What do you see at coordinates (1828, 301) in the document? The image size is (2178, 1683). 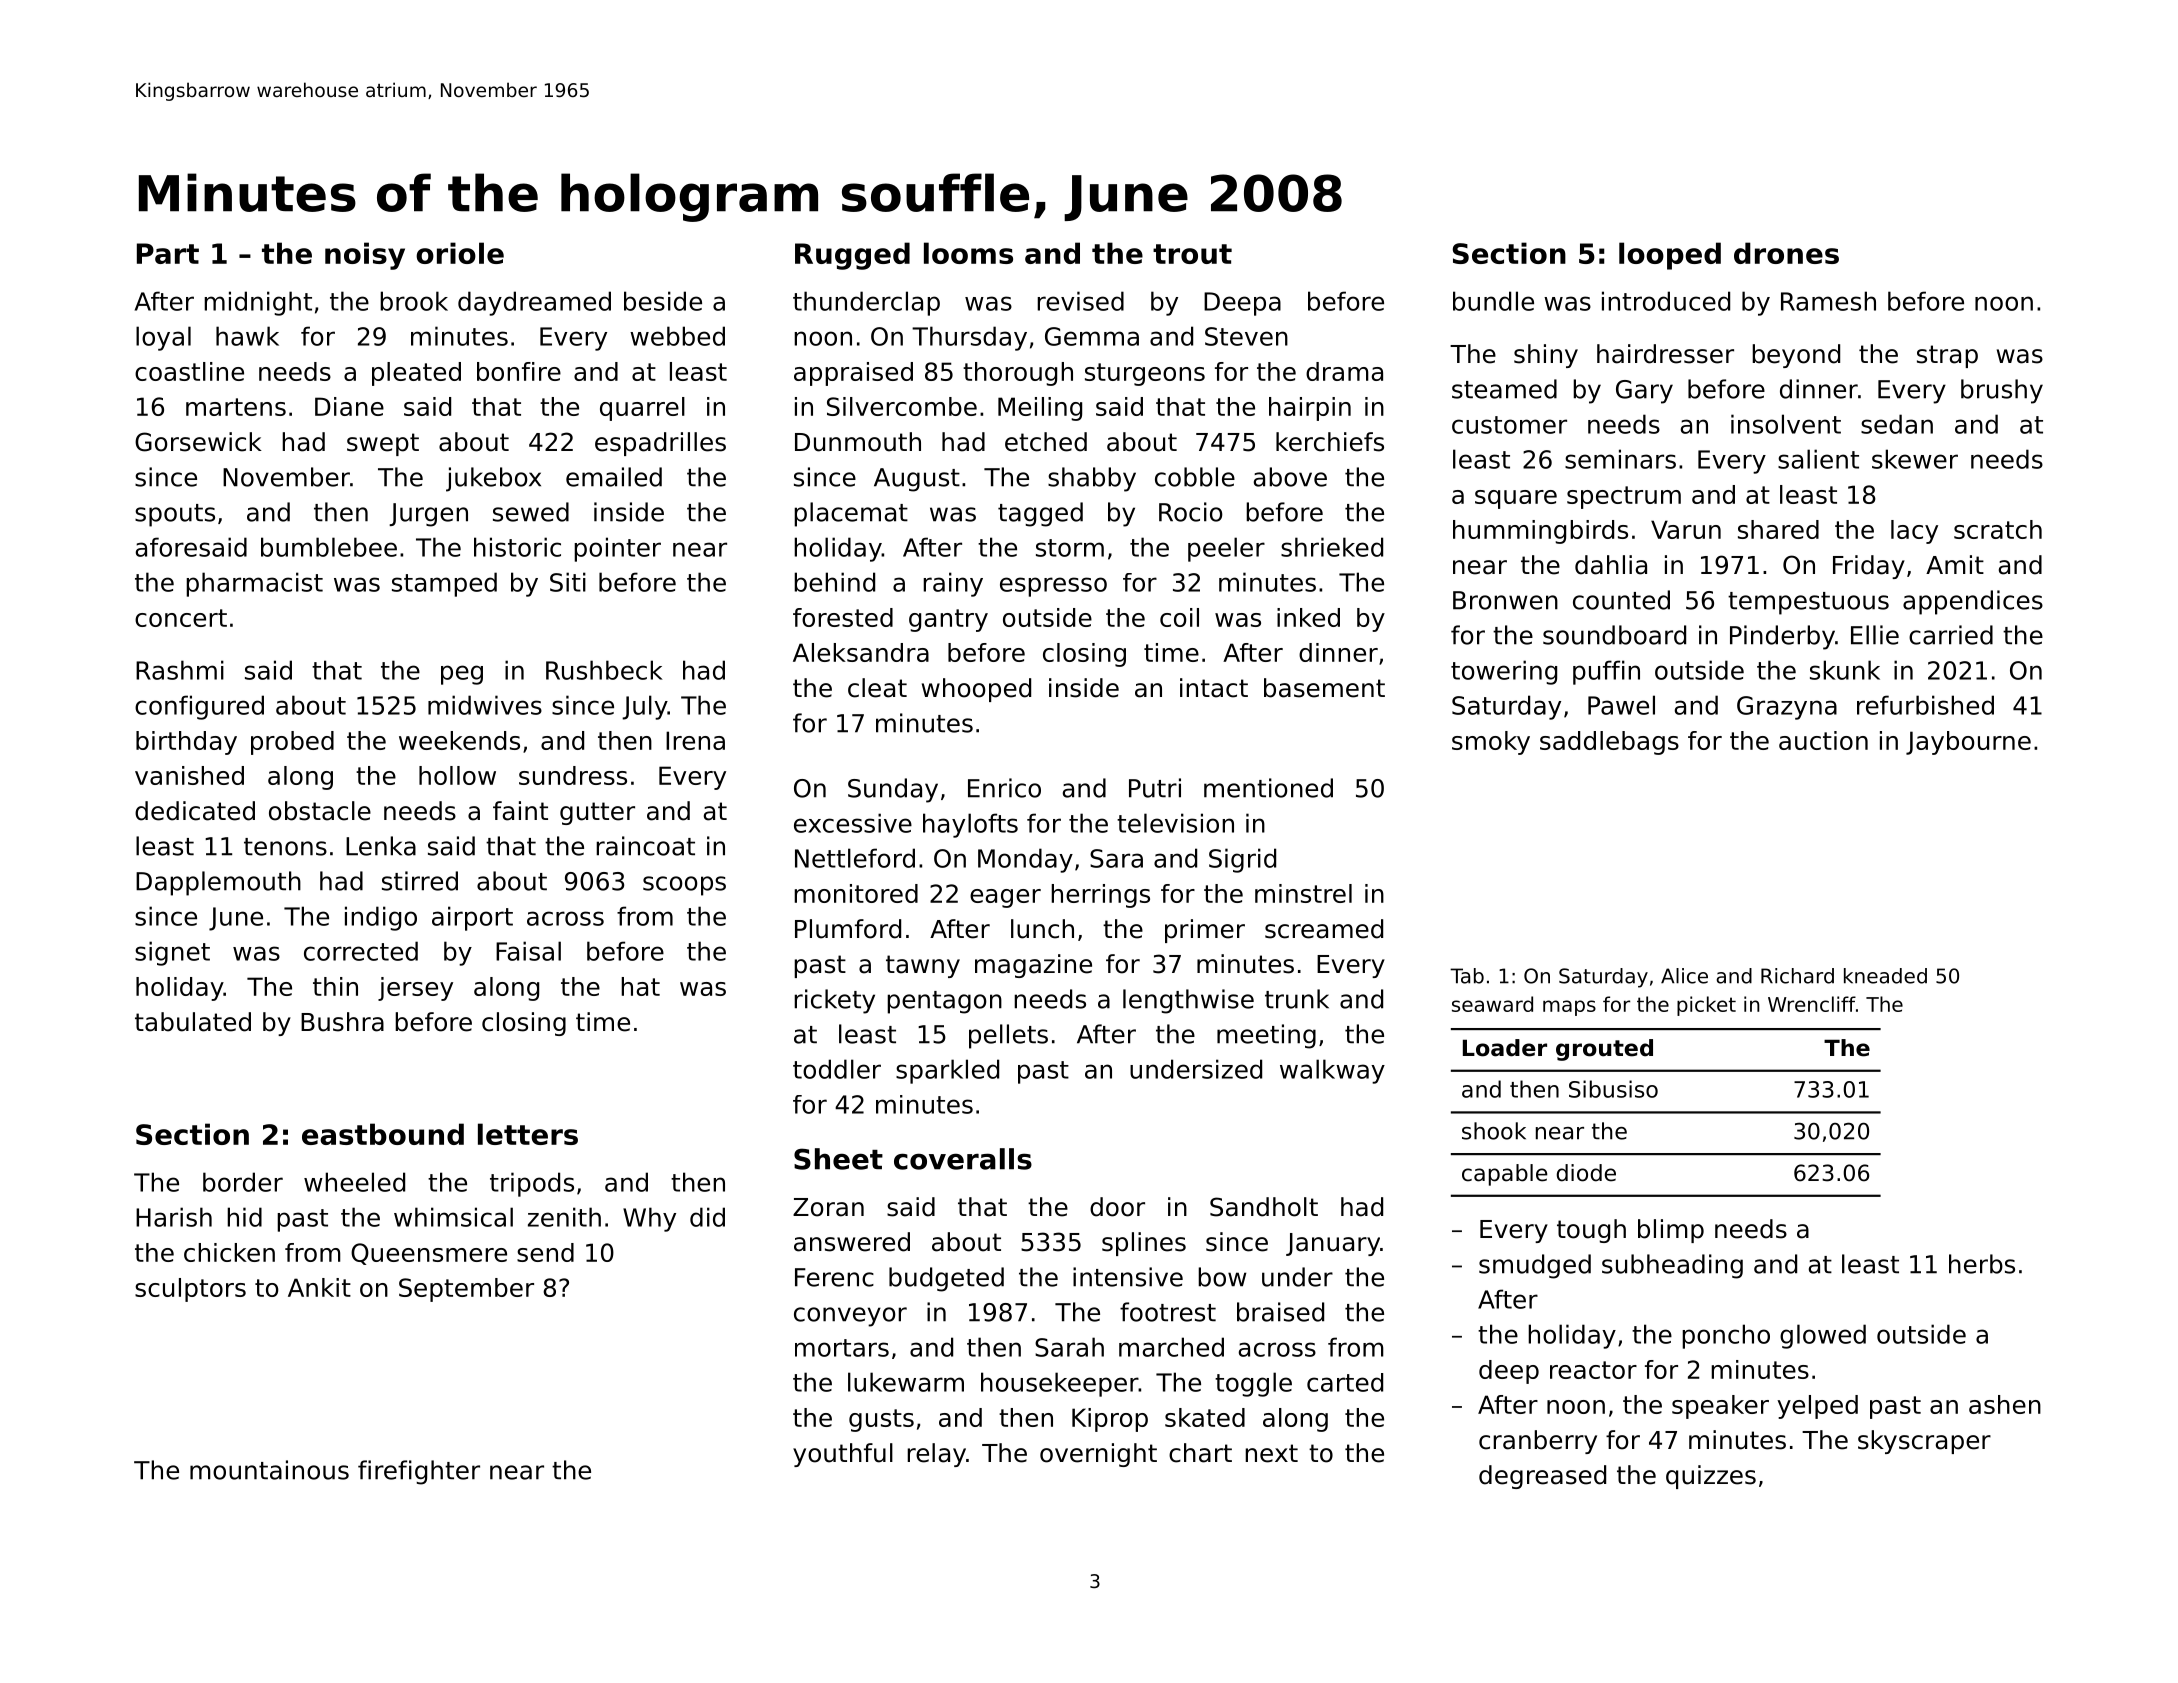 I see `Ramesh` at bounding box center [1828, 301].
